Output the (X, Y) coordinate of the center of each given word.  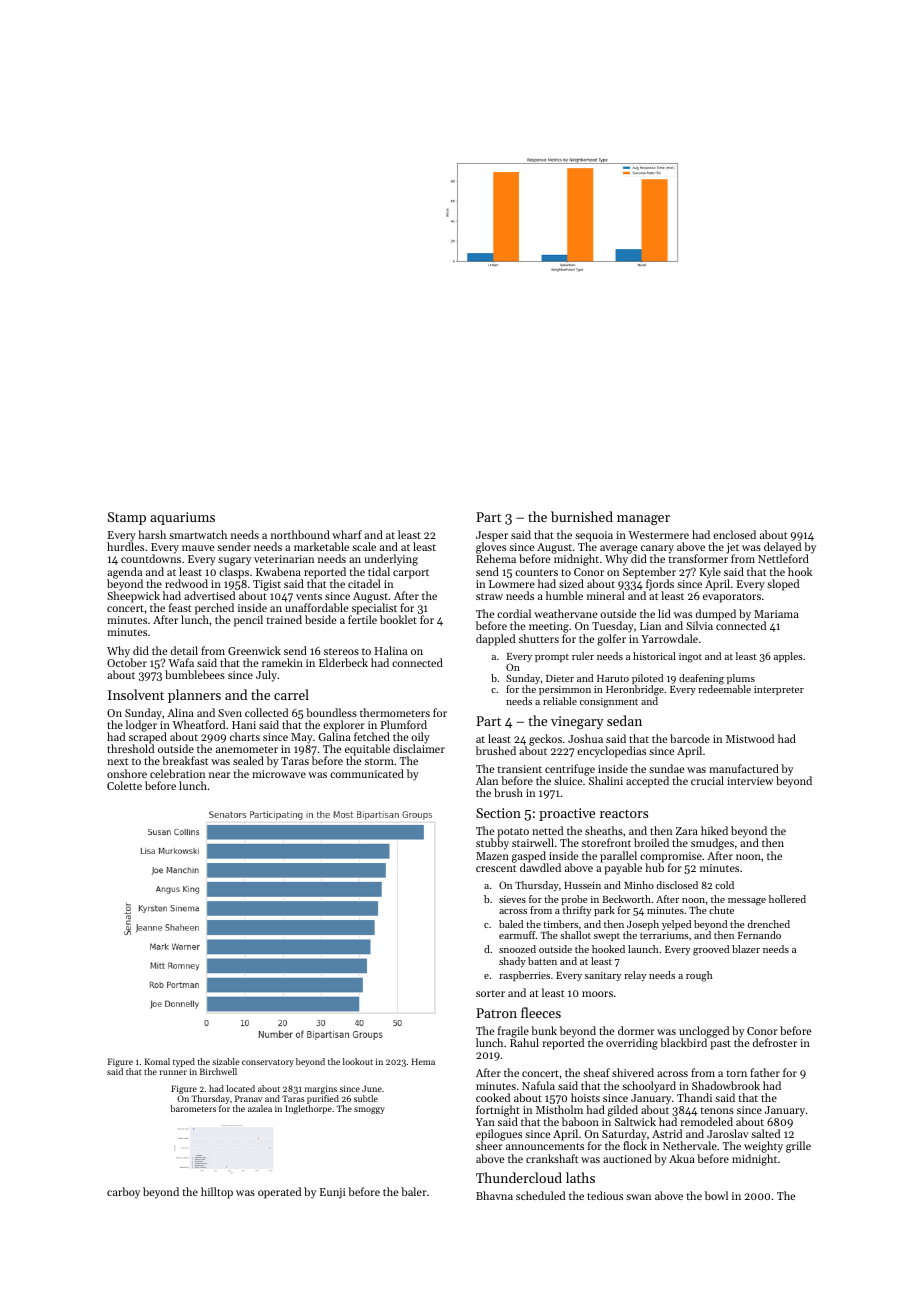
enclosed (734, 534)
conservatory (268, 1063)
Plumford (404, 724)
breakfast (185, 760)
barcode (690, 738)
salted (765, 1133)
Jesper (492, 537)
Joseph (643, 925)
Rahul (524, 1043)
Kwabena (278, 571)
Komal (157, 1061)
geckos (545, 740)
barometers (193, 1108)
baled (511, 924)
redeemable (724, 689)
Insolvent (136, 694)
